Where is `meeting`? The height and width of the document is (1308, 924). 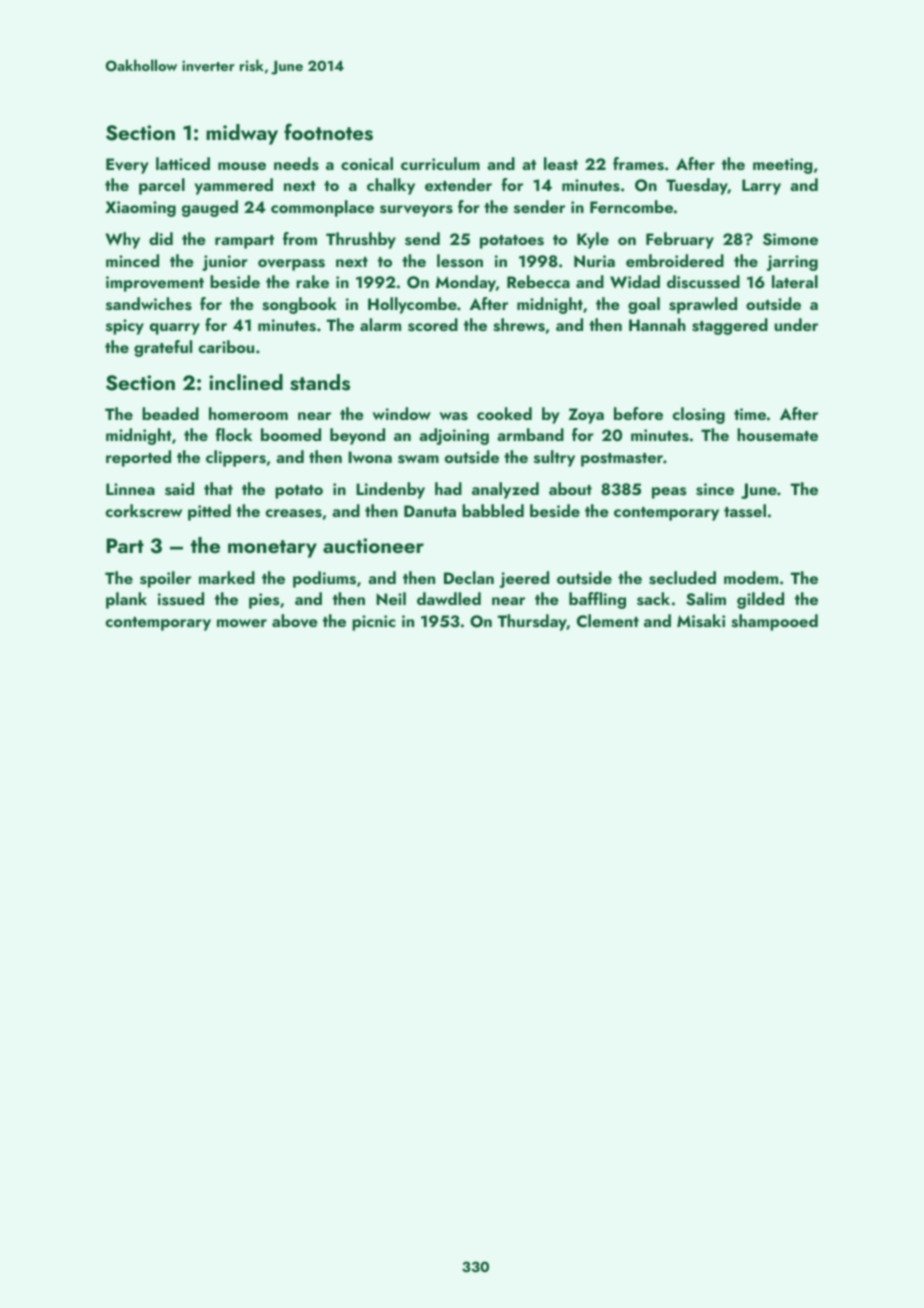
meeting is located at coordinates (783, 166).
